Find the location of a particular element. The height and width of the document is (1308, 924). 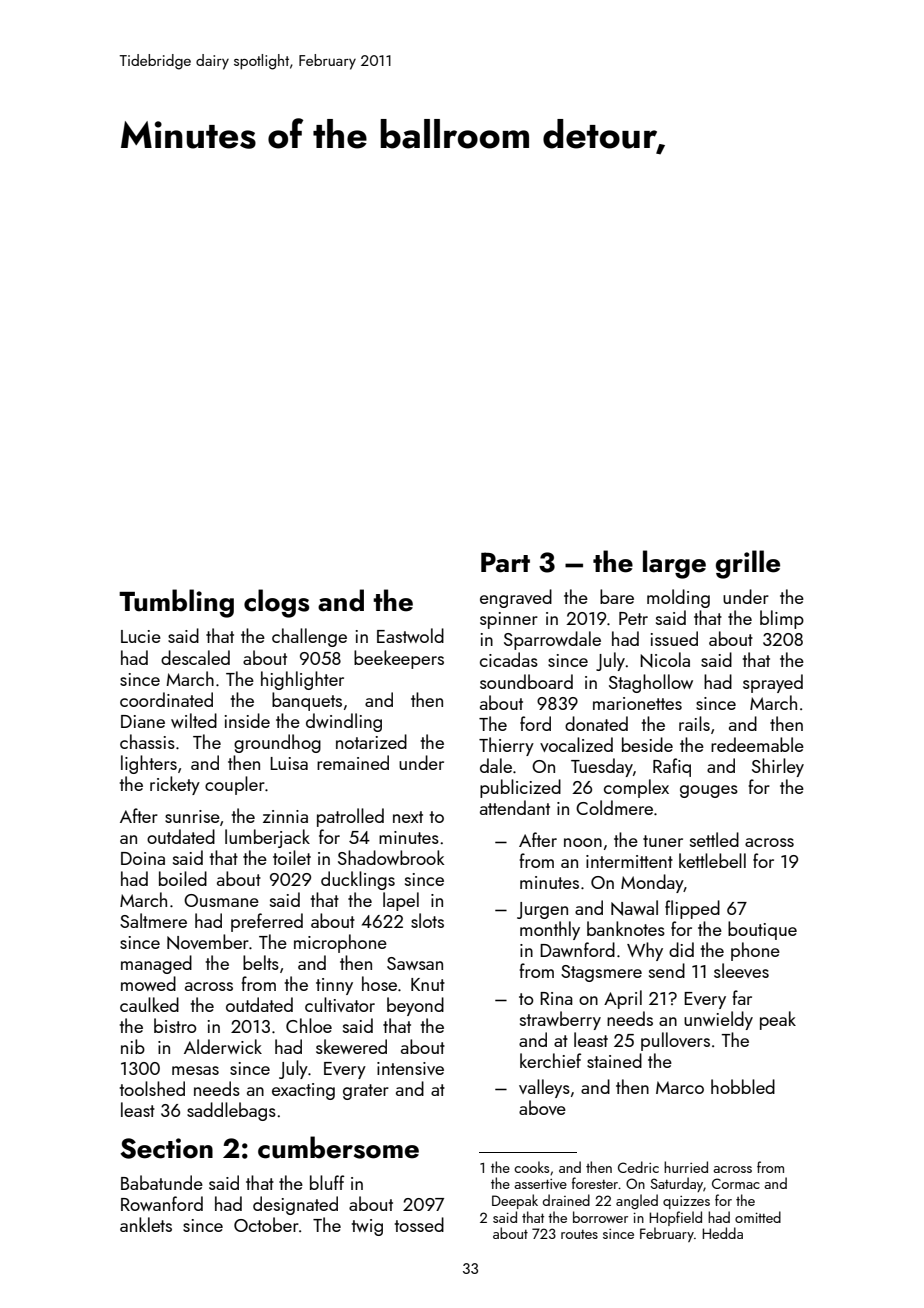

notarized is located at coordinates (371, 741).
